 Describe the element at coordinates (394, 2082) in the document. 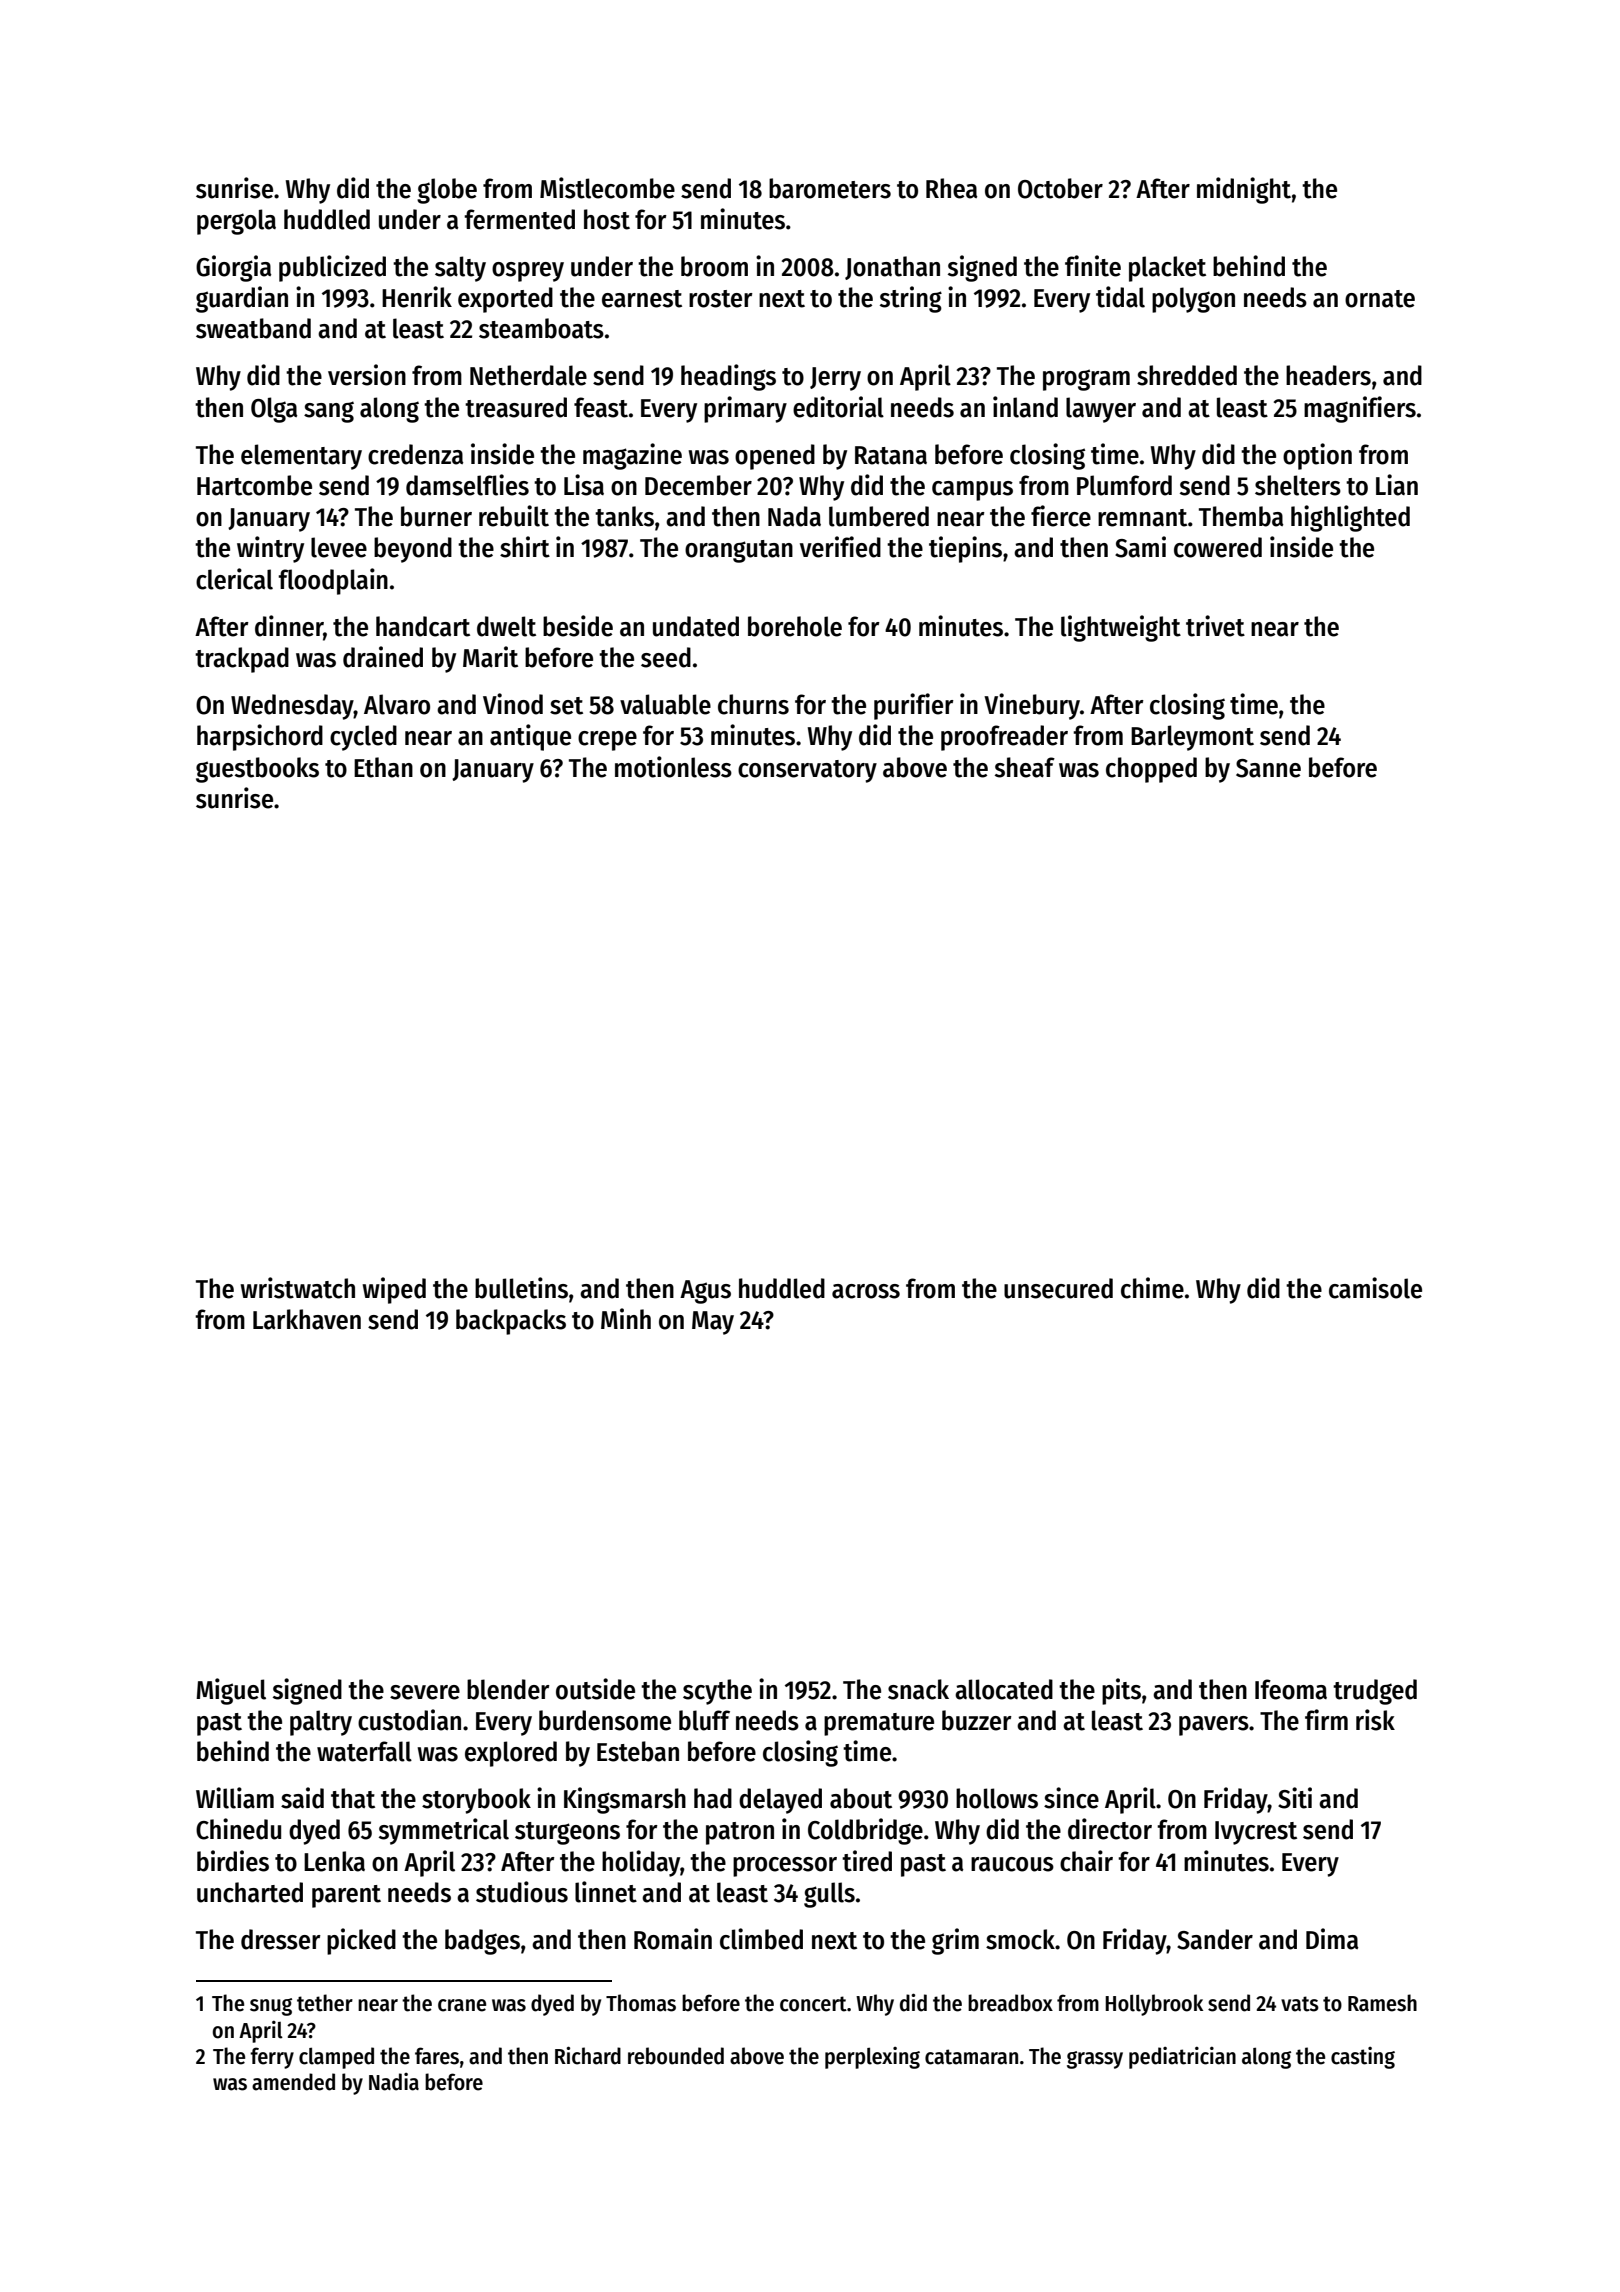

I see `Nadia` at that location.
